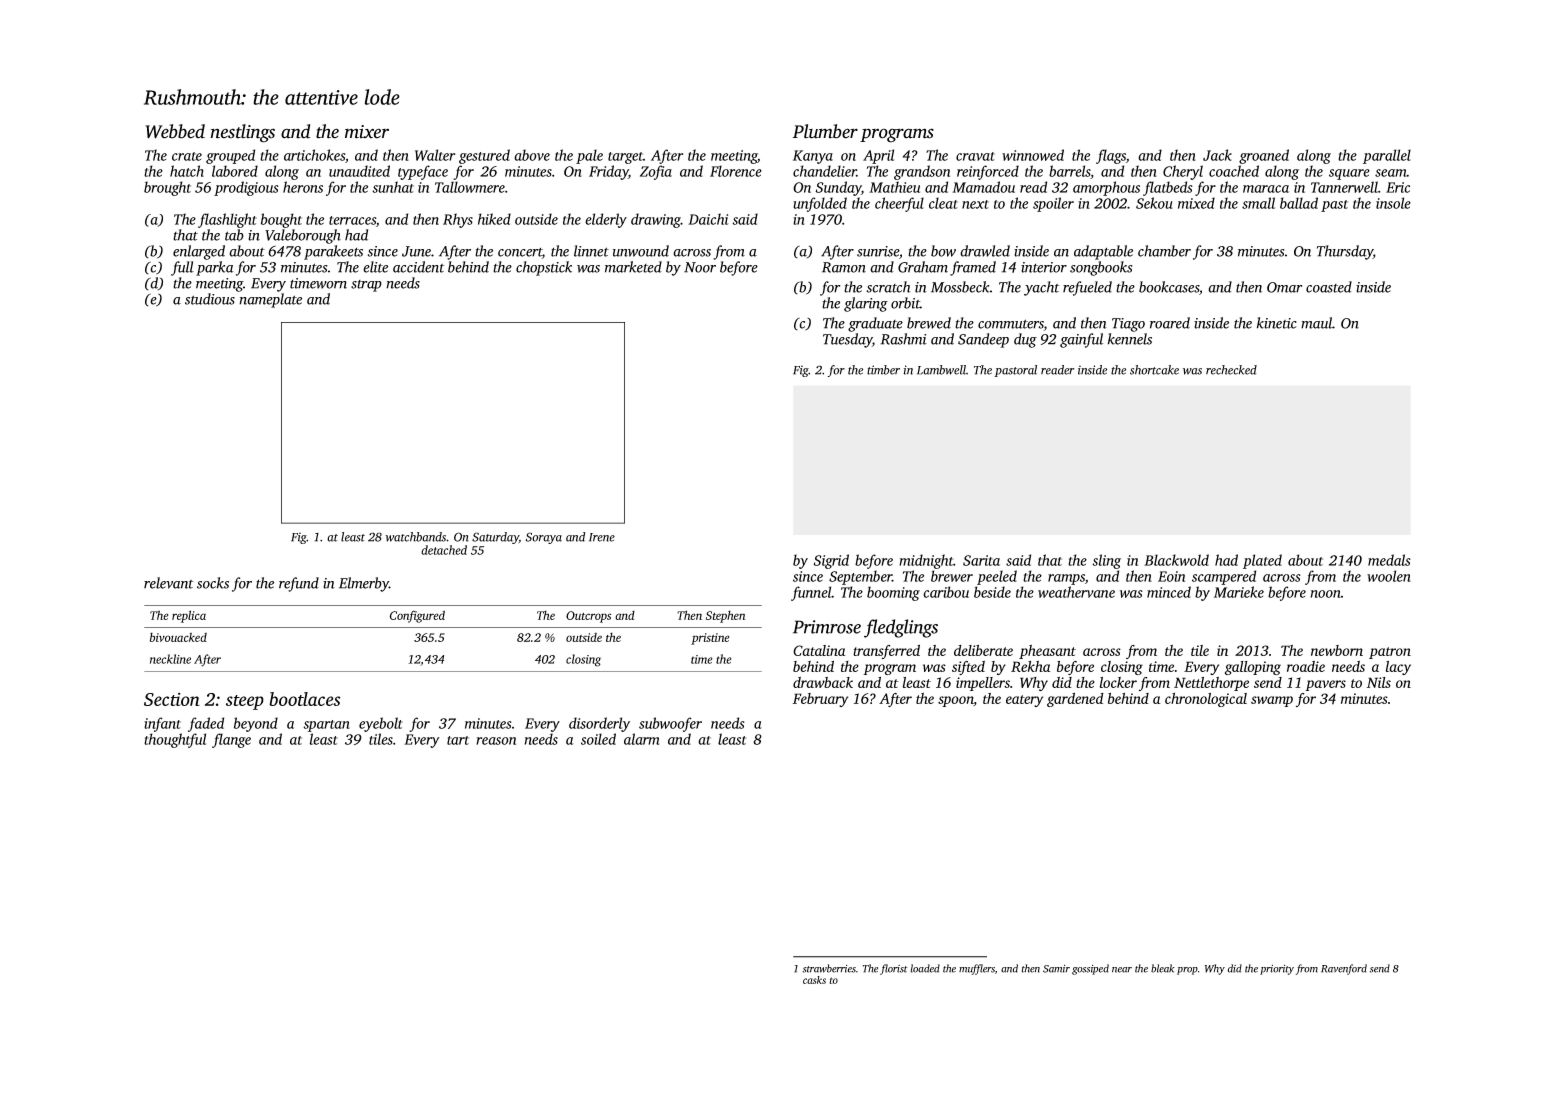  Describe the element at coordinates (270, 300) in the screenshot. I see `nameplate` at that location.
